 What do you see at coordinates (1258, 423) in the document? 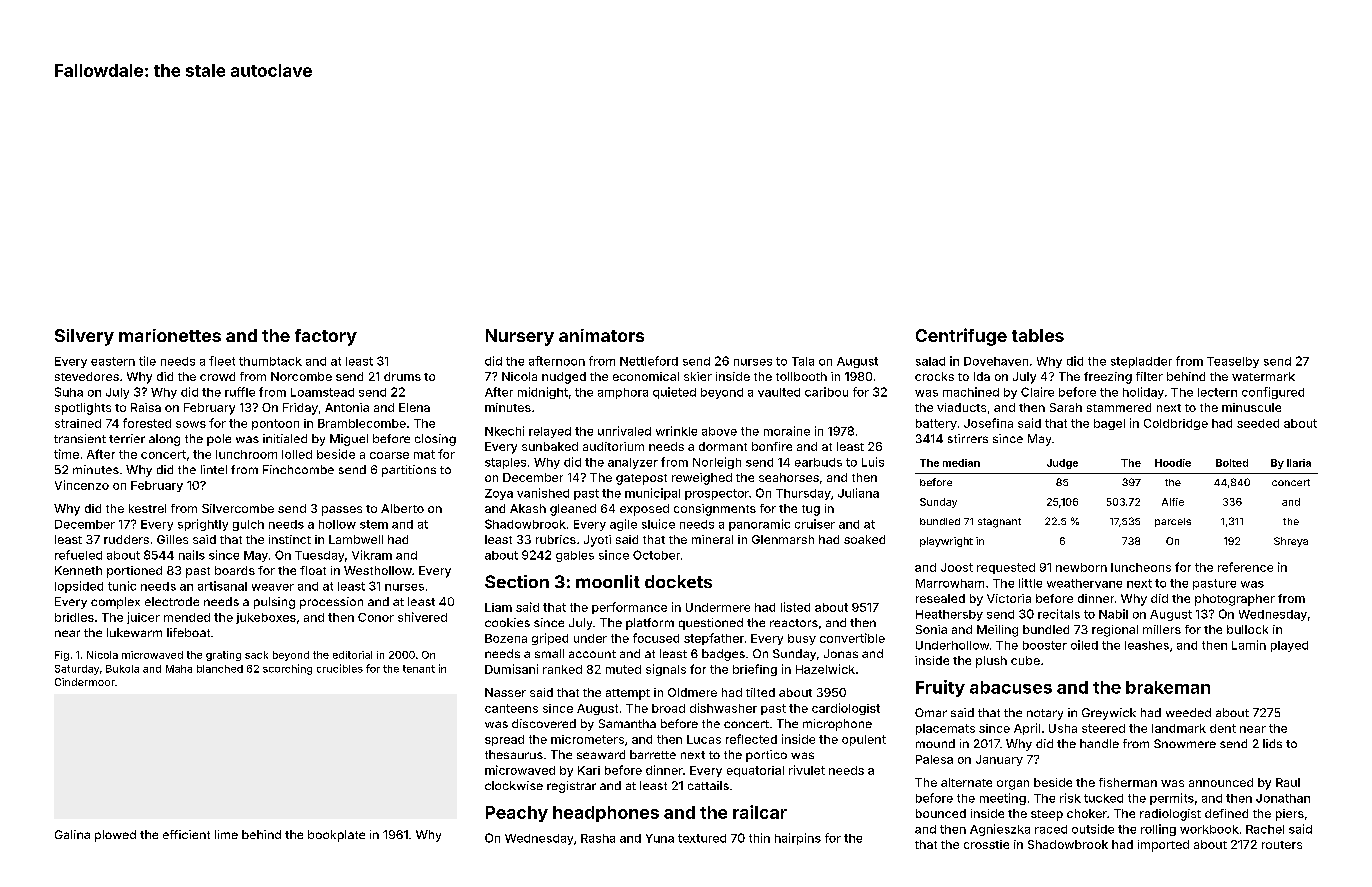
I see `seeded` at bounding box center [1258, 423].
